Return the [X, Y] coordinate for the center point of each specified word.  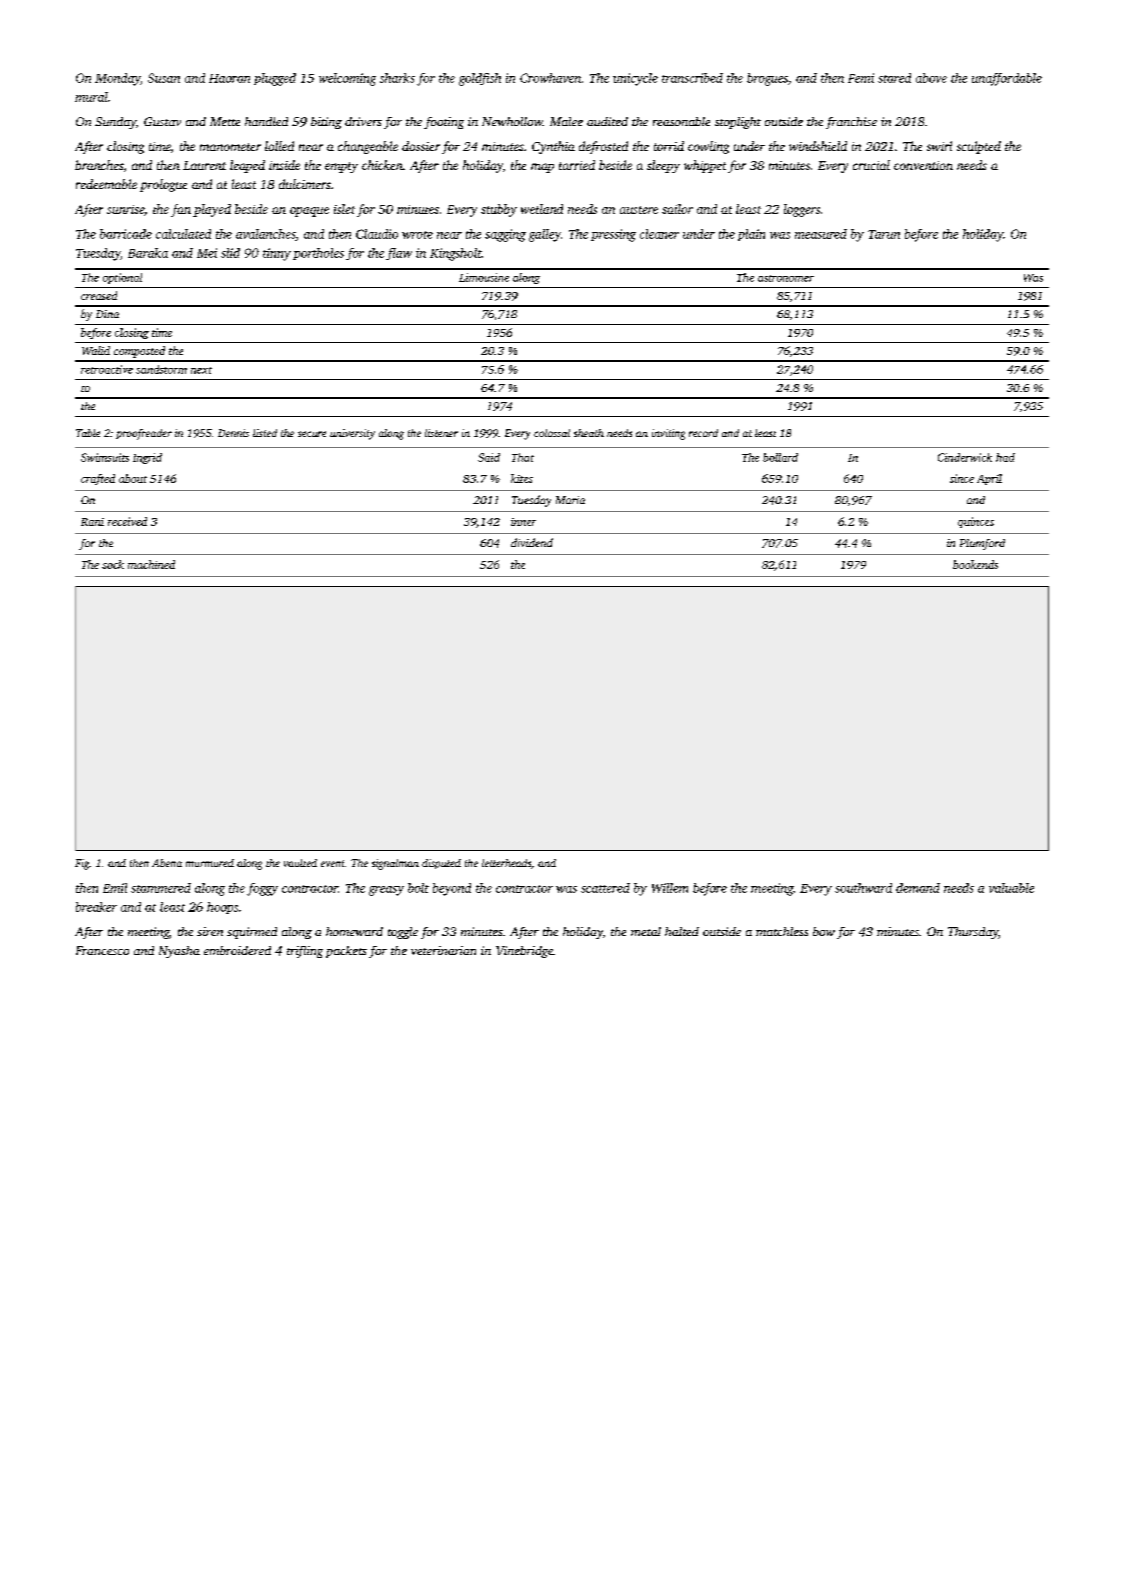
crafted [98, 479]
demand [918, 888]
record [703, 433]
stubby [499, 210]
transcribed [692, 78]
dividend [532, 542]
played [212, 210]
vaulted [300, 863]
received [127, 521]
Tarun [884, 234]
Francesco [102, 950]
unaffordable [1007, 79]
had [1005, 457]
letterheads [506, 863]
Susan [164, 78]
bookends [975, 564]
